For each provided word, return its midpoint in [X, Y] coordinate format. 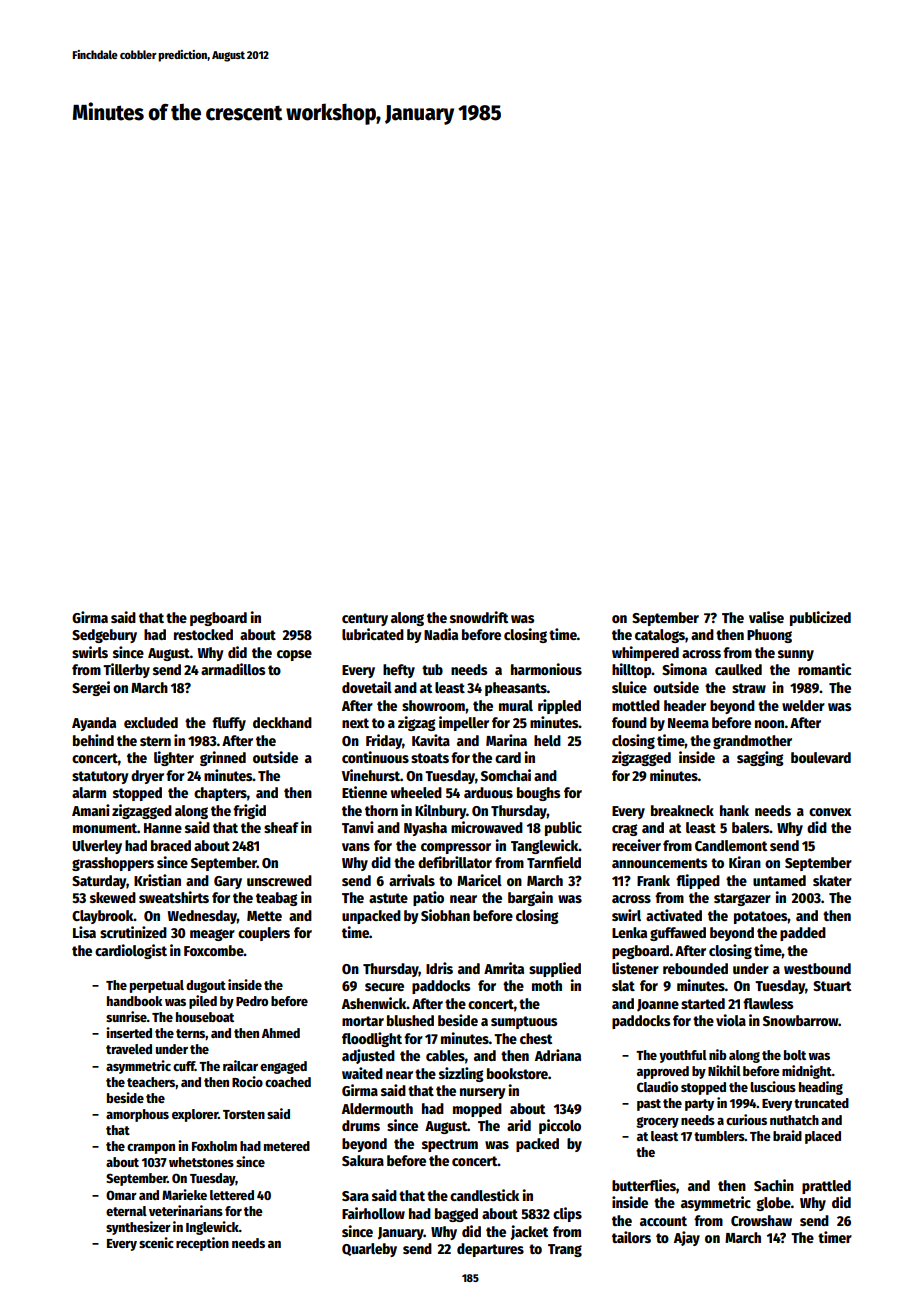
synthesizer [138, 1228]
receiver [636, 845]
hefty [399, 671]
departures [490, 1250]
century [365, 619]
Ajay [687, 1238]
